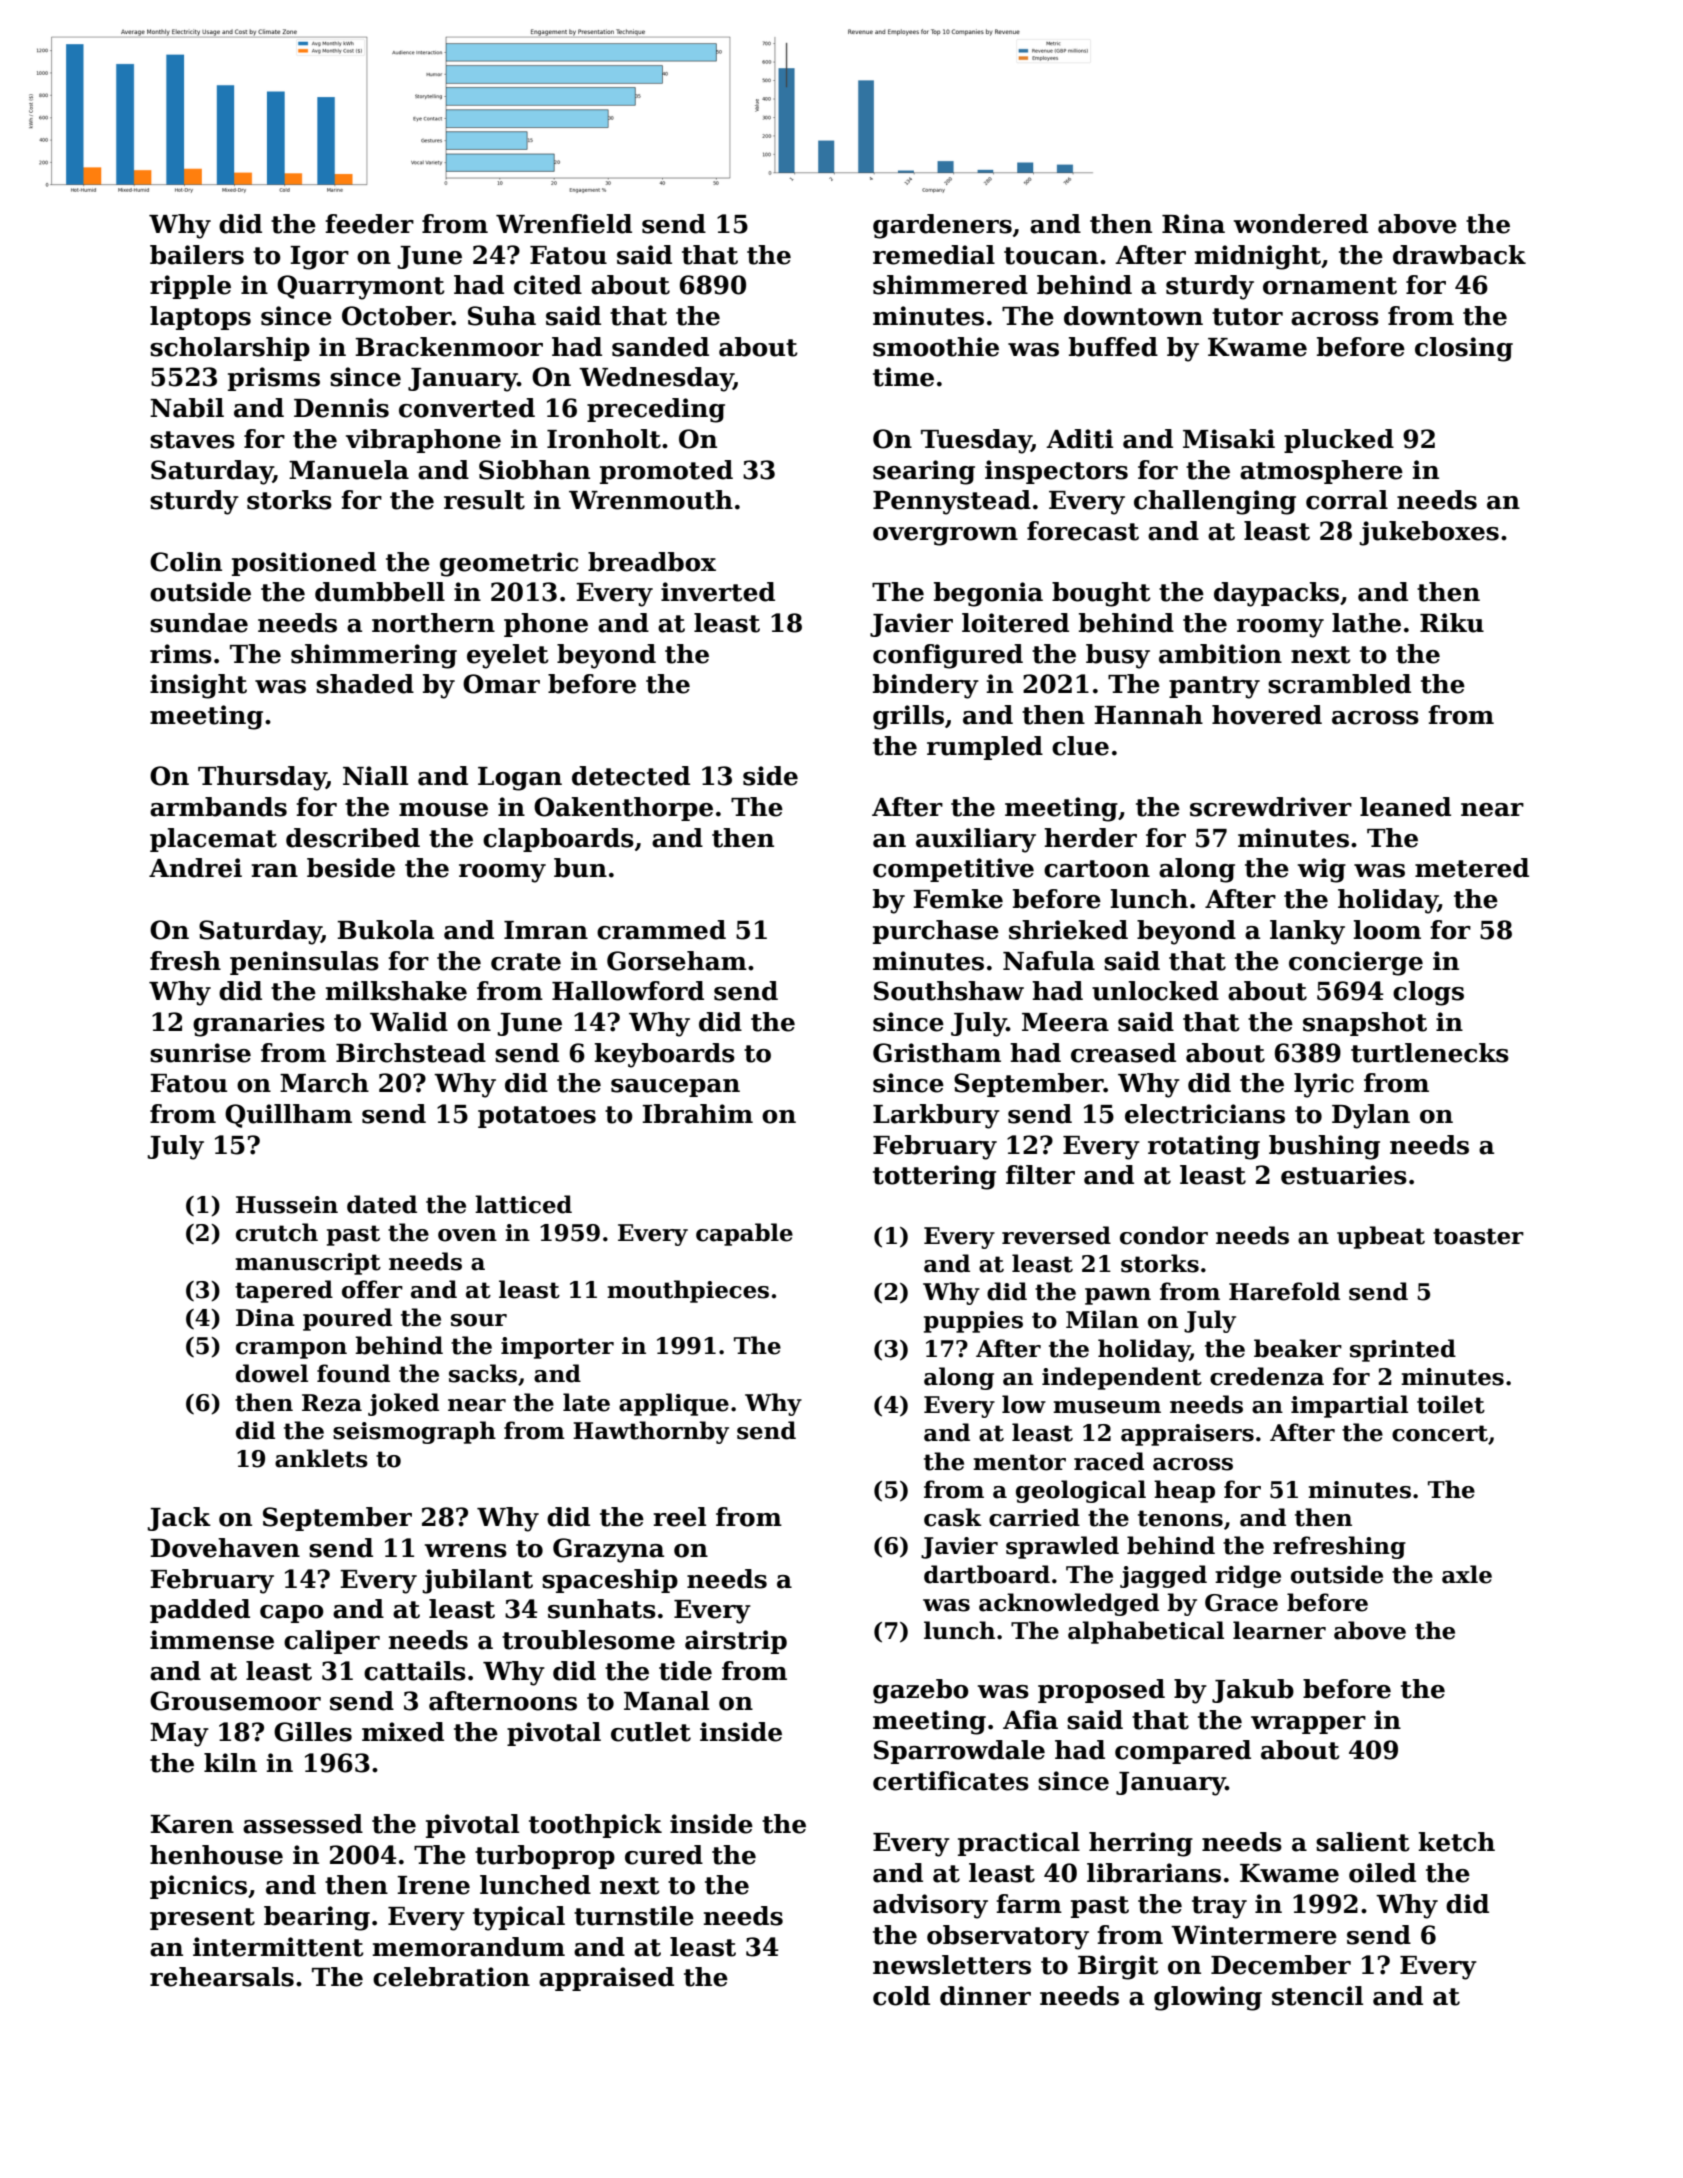 The height and width of the document is (2178, 1683). I want to click on feeder, so click(369, 224).
